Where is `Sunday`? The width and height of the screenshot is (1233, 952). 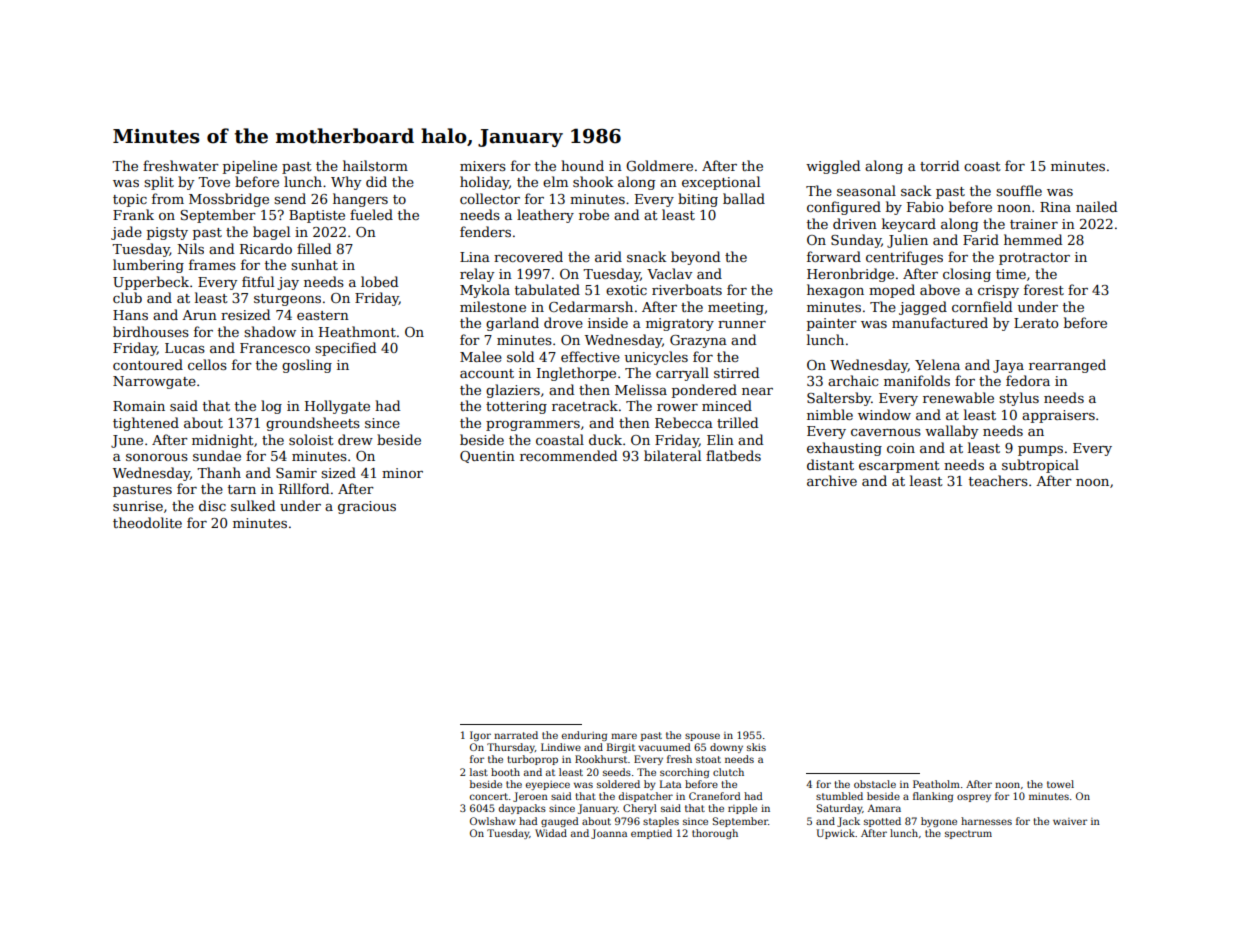 Sunday is located at coordinates (856, 241).
